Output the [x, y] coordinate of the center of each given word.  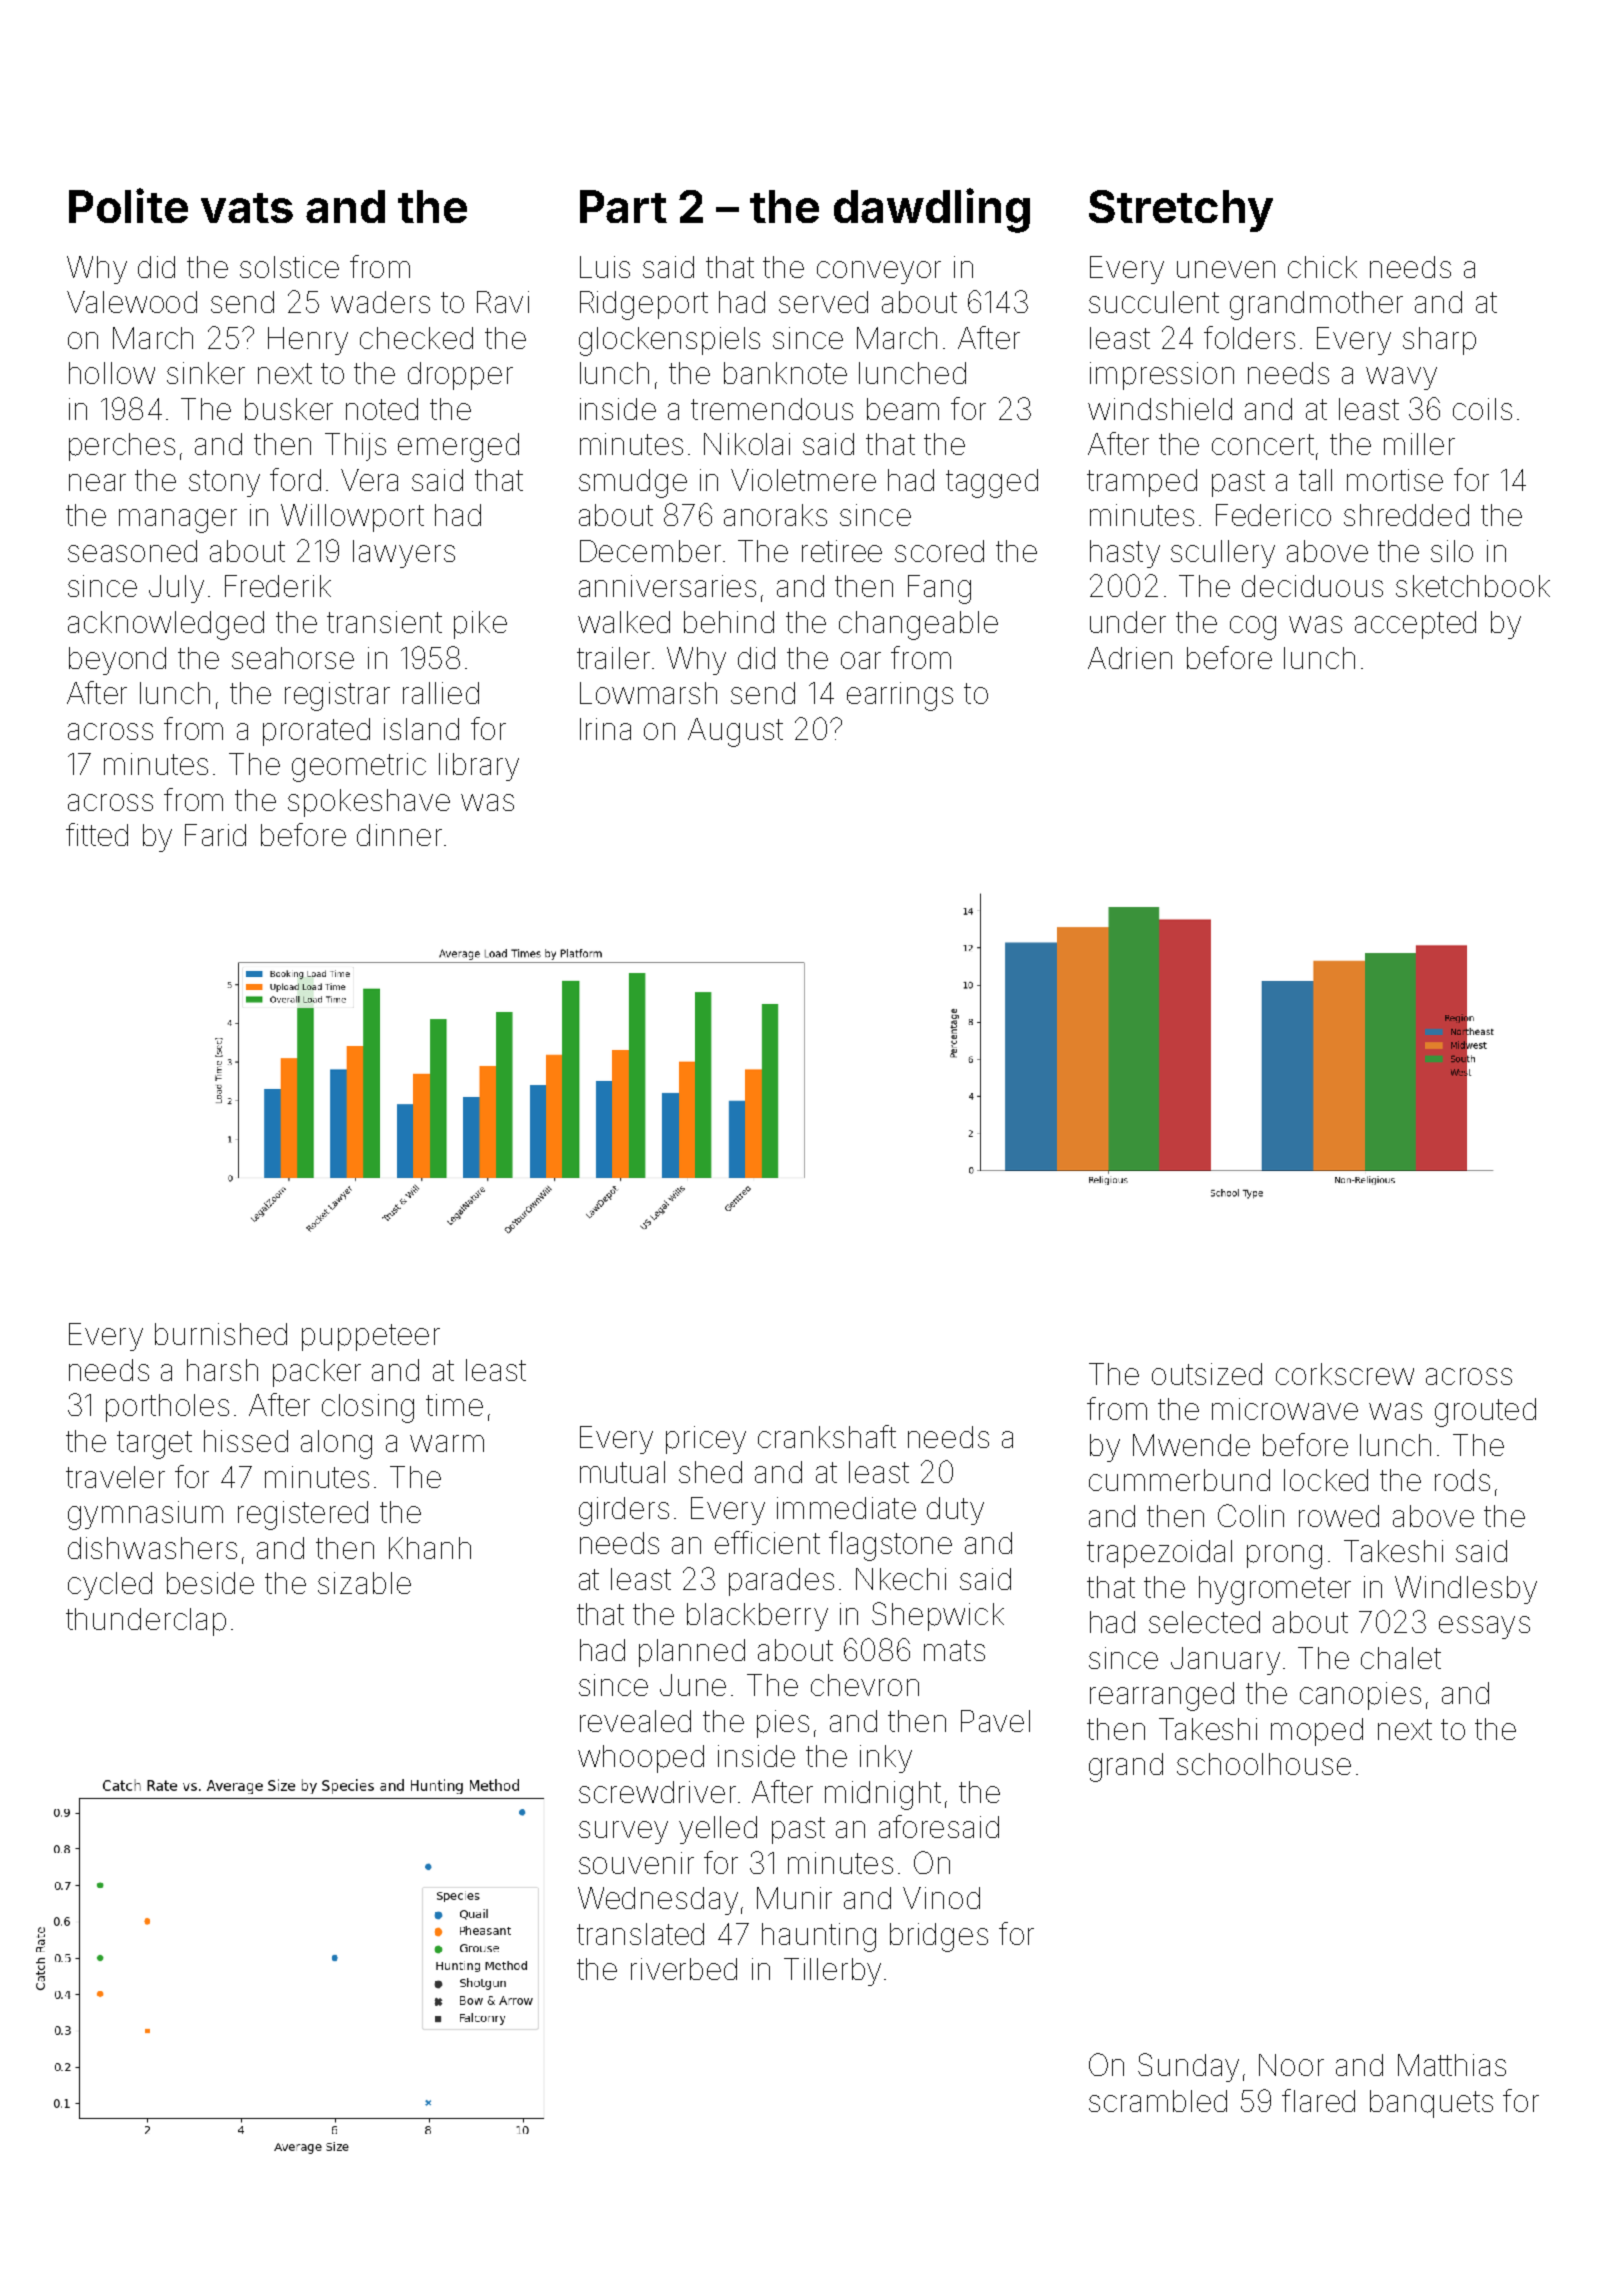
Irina [605, 729]
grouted [1485, 1412]
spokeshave [369, 803]
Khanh [430, 1548]
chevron [865, 1685]
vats [247, 208]
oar [861, 660]
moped [1317, 1732]
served [823, 302]
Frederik [278, 586]
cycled [110, 1586]
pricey [706, 1440]
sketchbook [1473, 586]
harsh [222, 1370]
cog [1253, 628]
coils [1482, 409]
